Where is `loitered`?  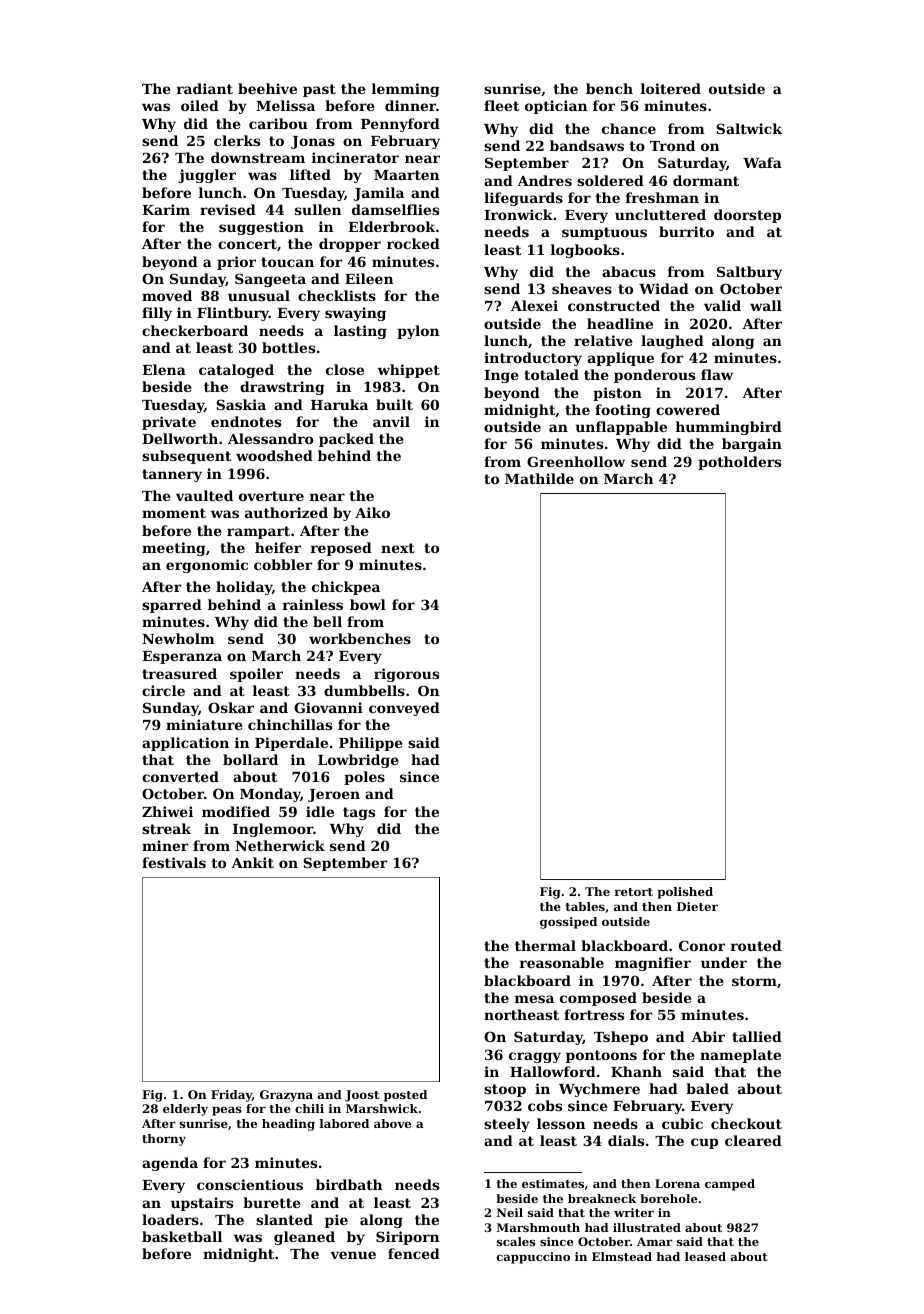
loitered is located at coordinates (671, 88).
